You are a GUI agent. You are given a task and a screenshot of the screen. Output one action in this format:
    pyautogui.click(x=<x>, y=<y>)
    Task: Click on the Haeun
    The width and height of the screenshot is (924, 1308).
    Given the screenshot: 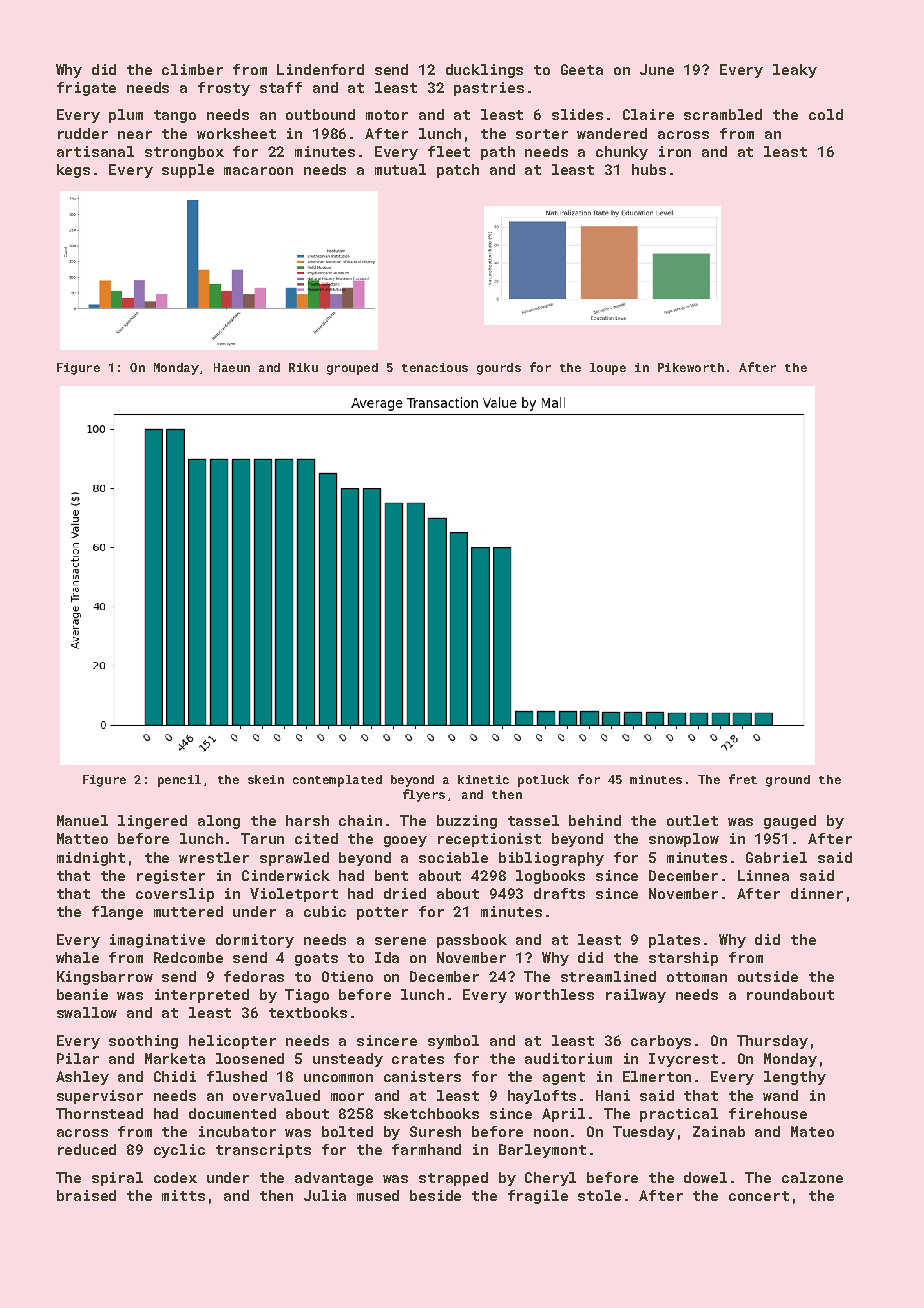 What is the action you would take?
    pyautogui.click(x=232, y=367)
